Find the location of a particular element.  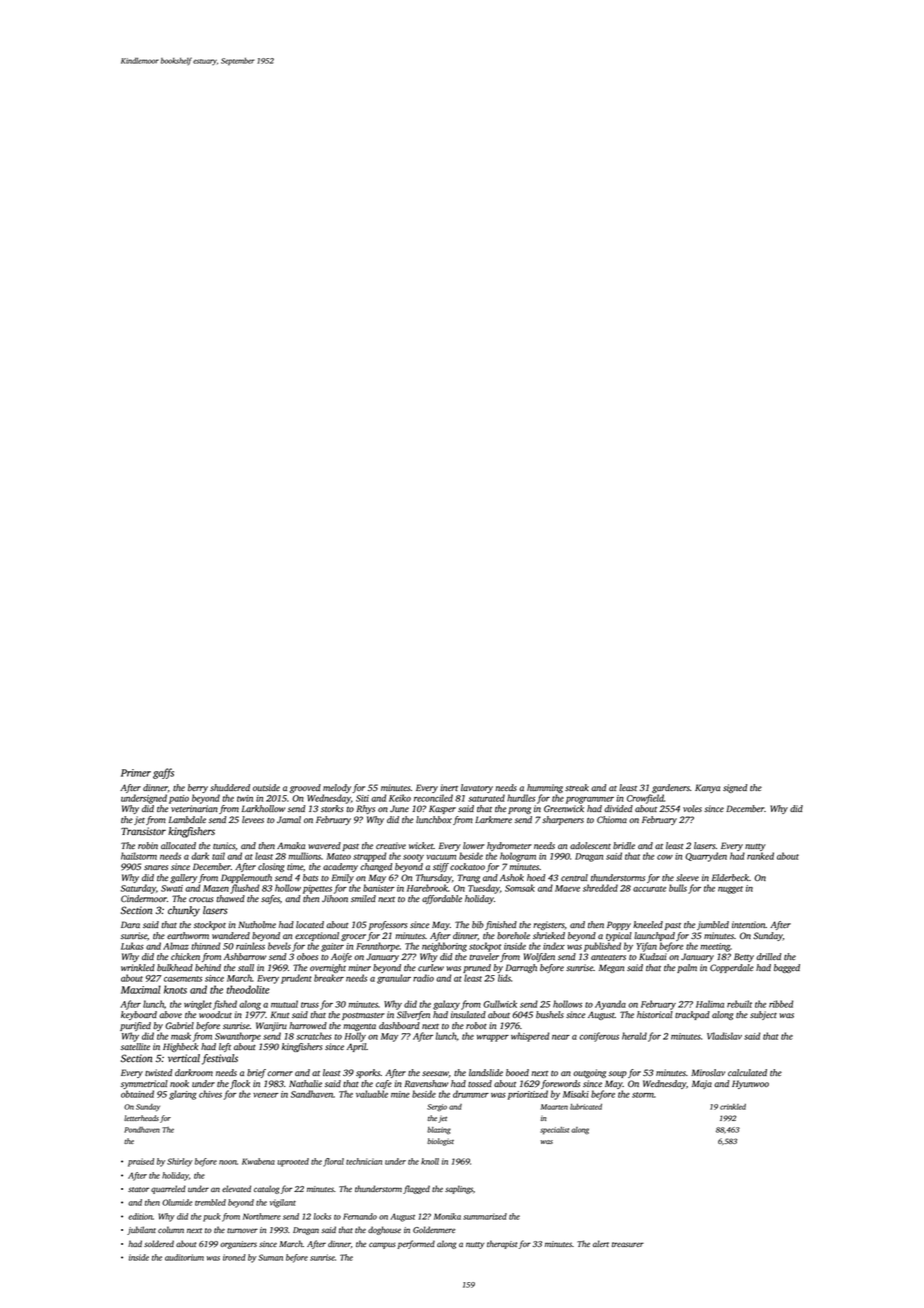

curlew is located at coordinates (431, 967).
